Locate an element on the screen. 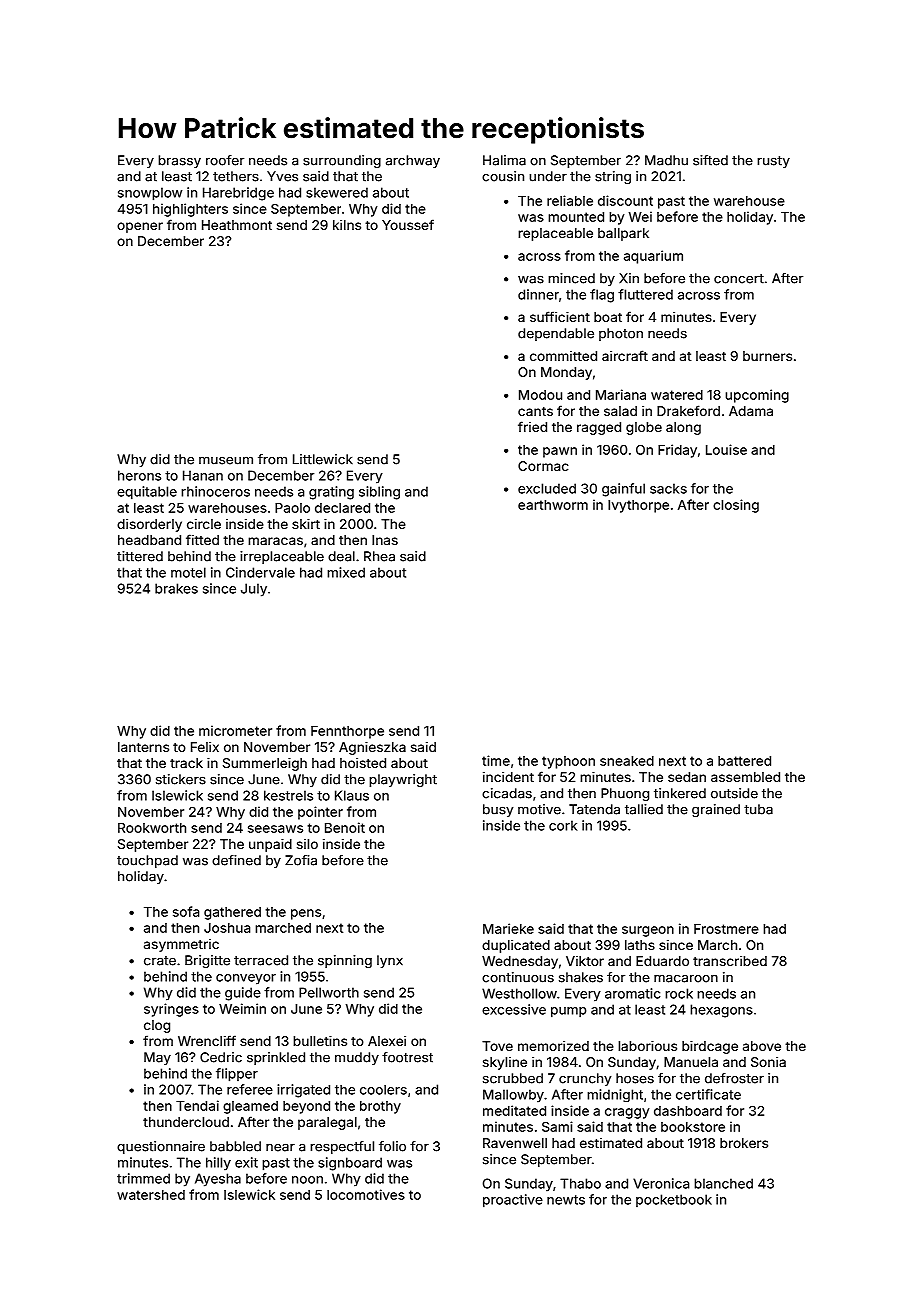 Image resolution: width=924 pixels, height=1308 pixels. defroster is located at coordinates (734, 1078).
